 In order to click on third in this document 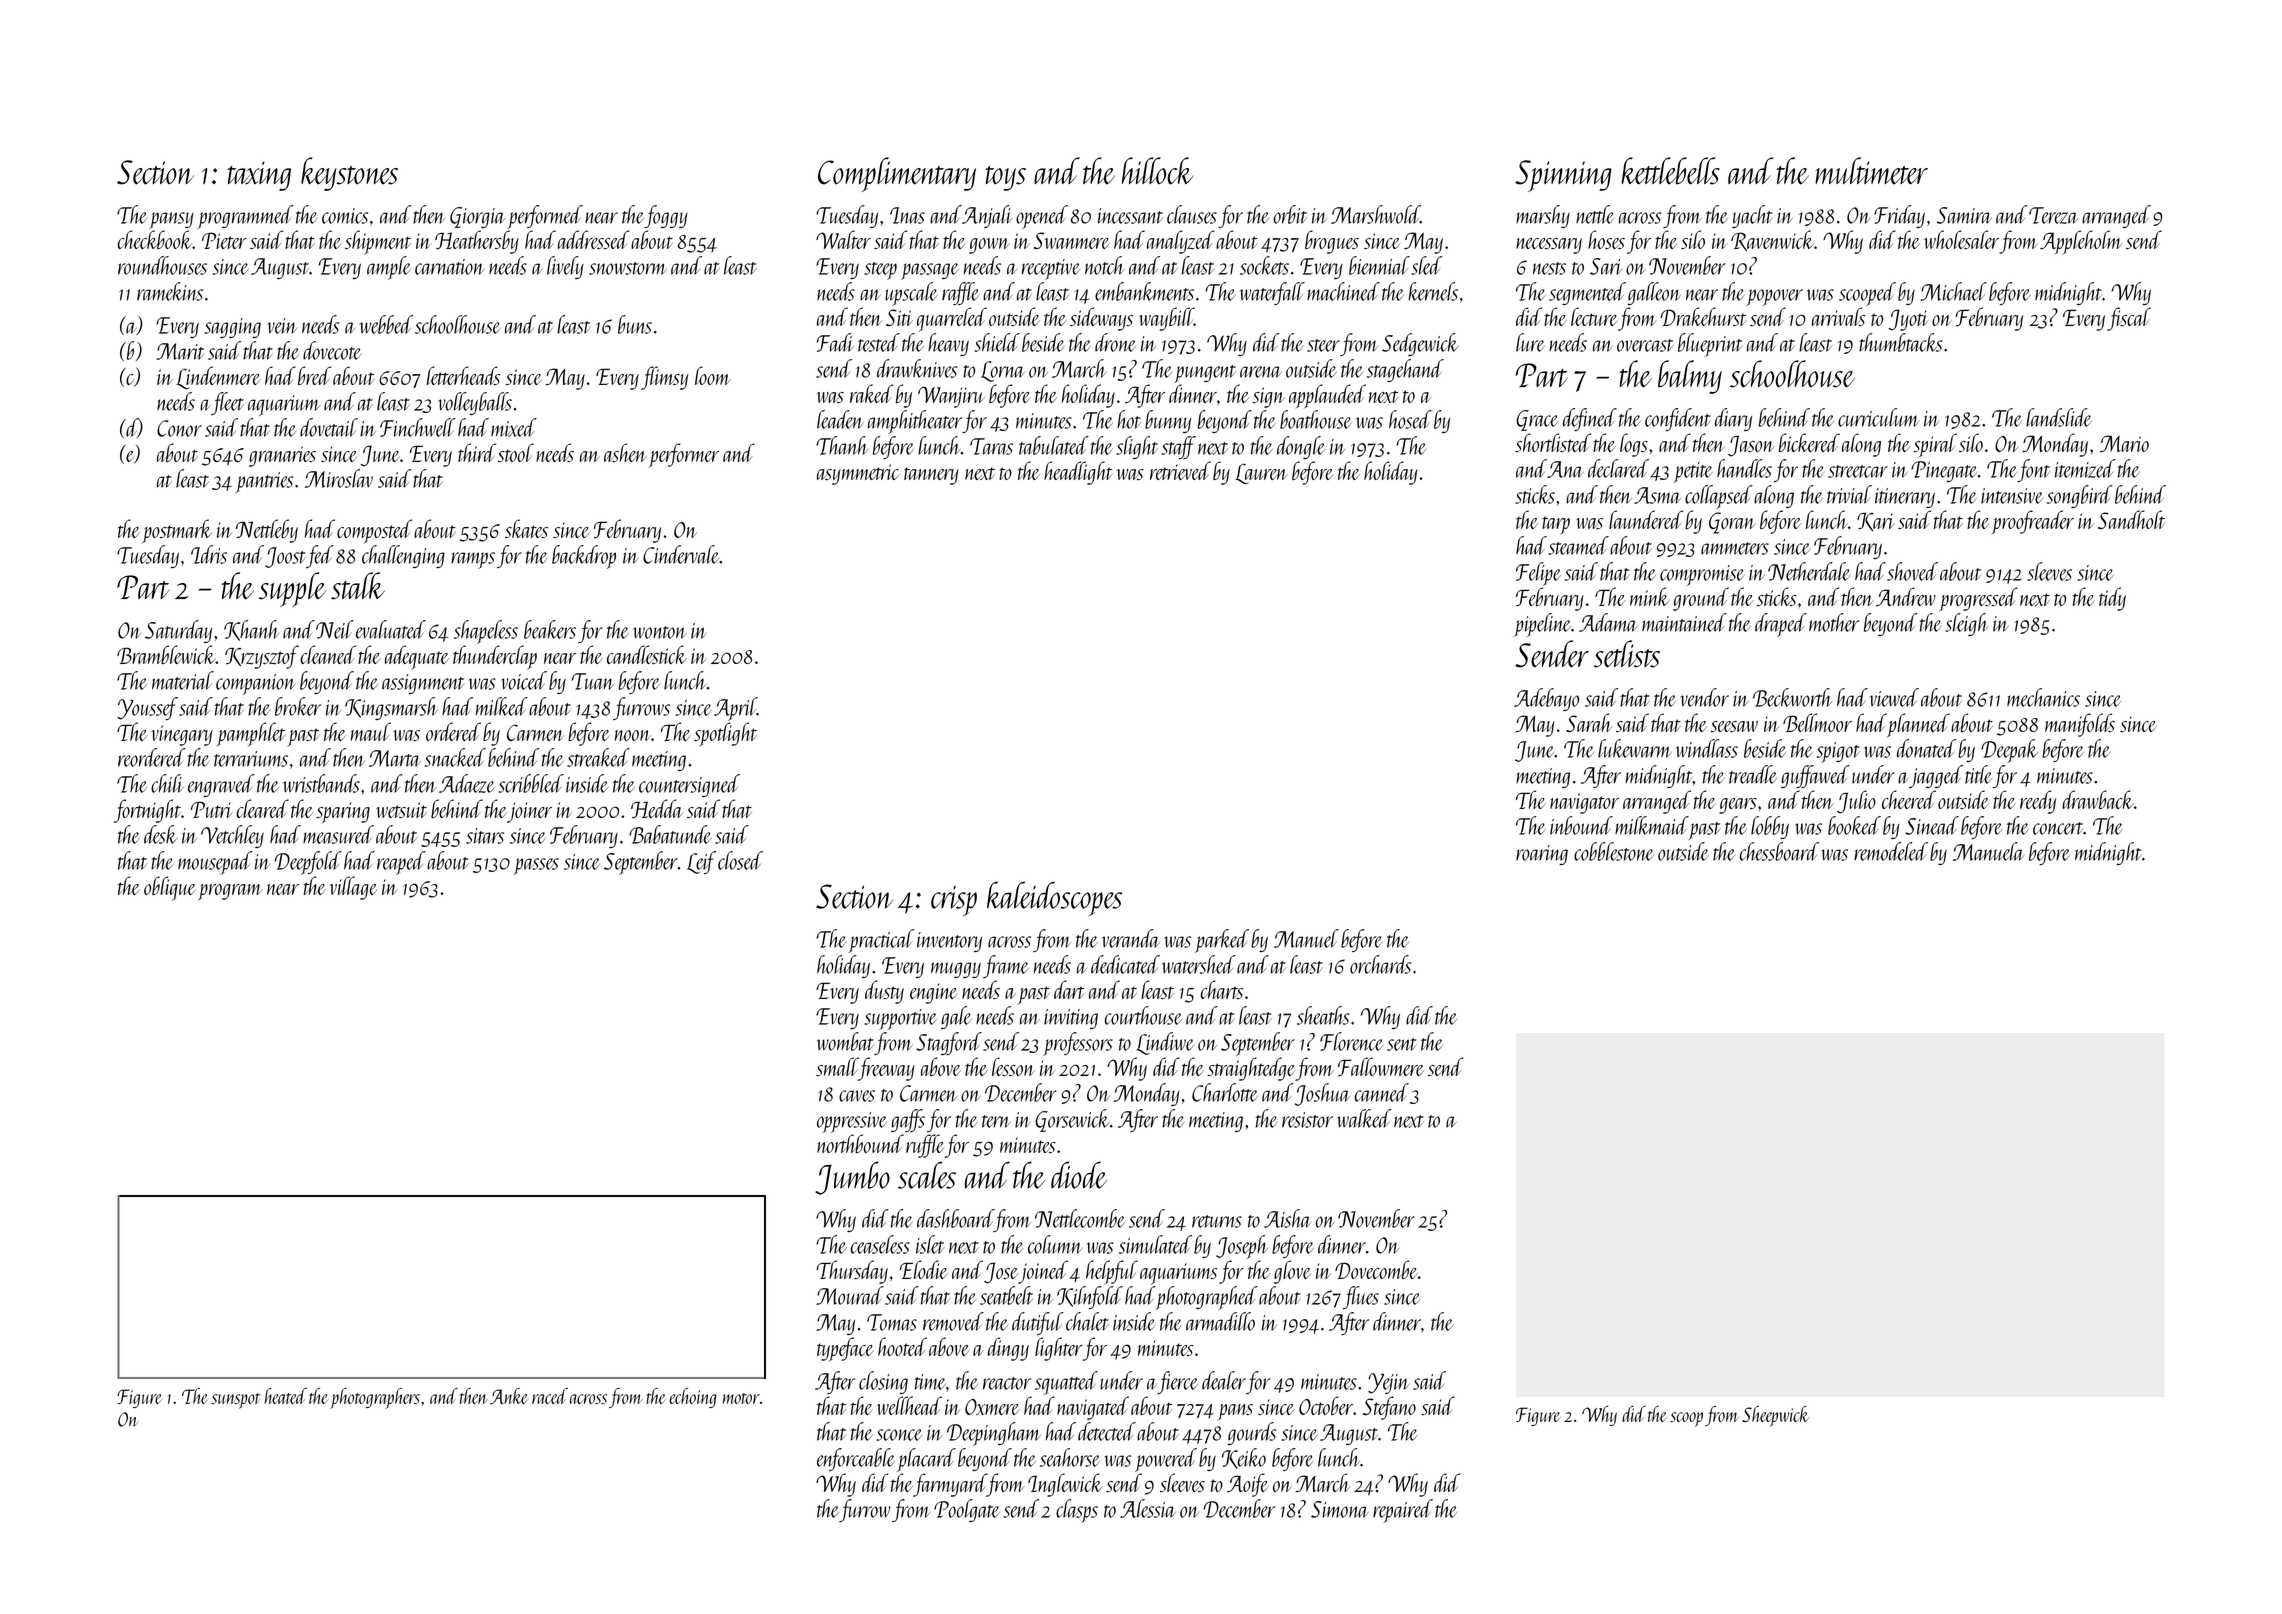, I will do `click(477, 452)`.
